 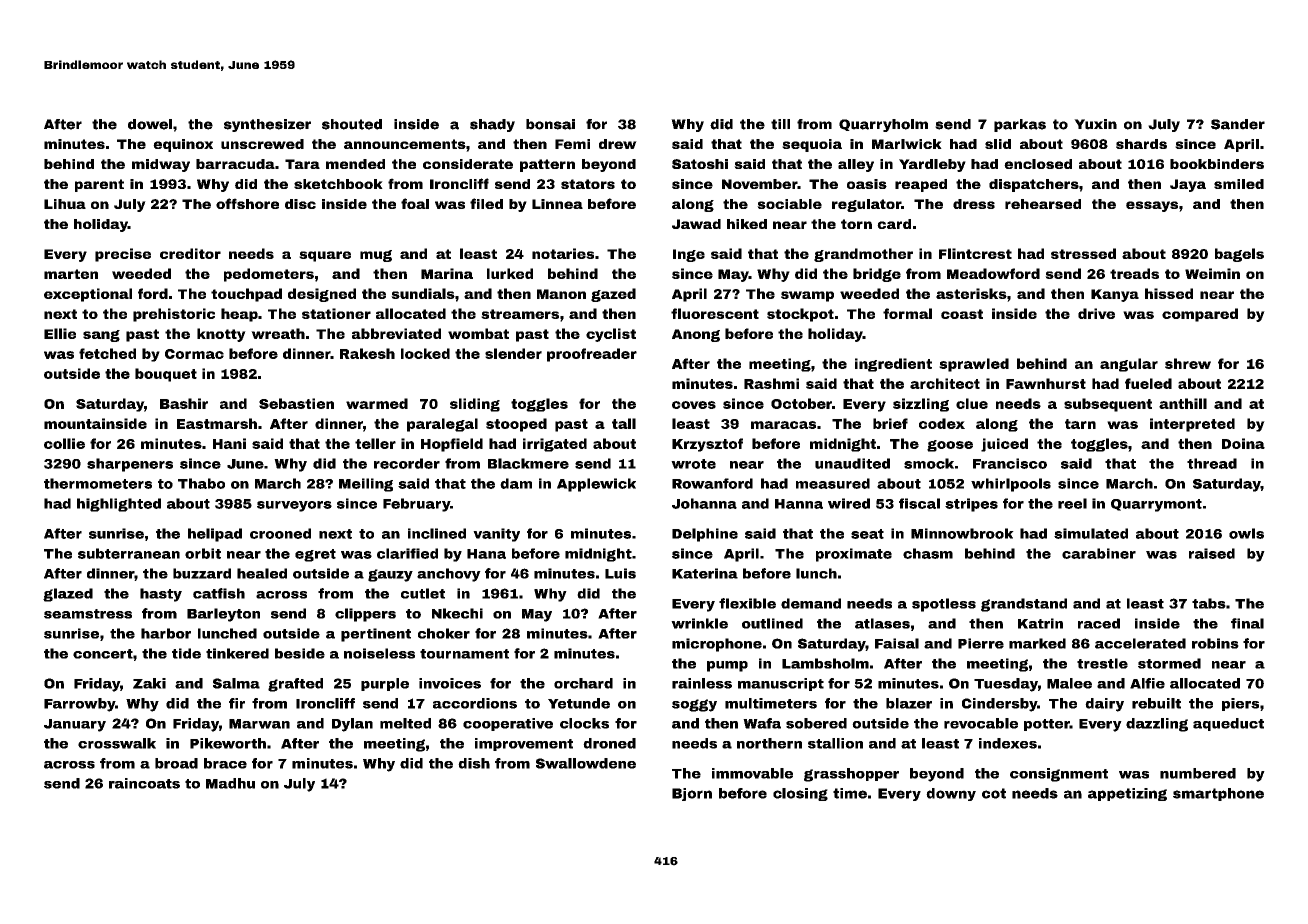 What do you see at coordinates (689, 255) in the document?
I see `Inge` at bounding box center [689, 255].
